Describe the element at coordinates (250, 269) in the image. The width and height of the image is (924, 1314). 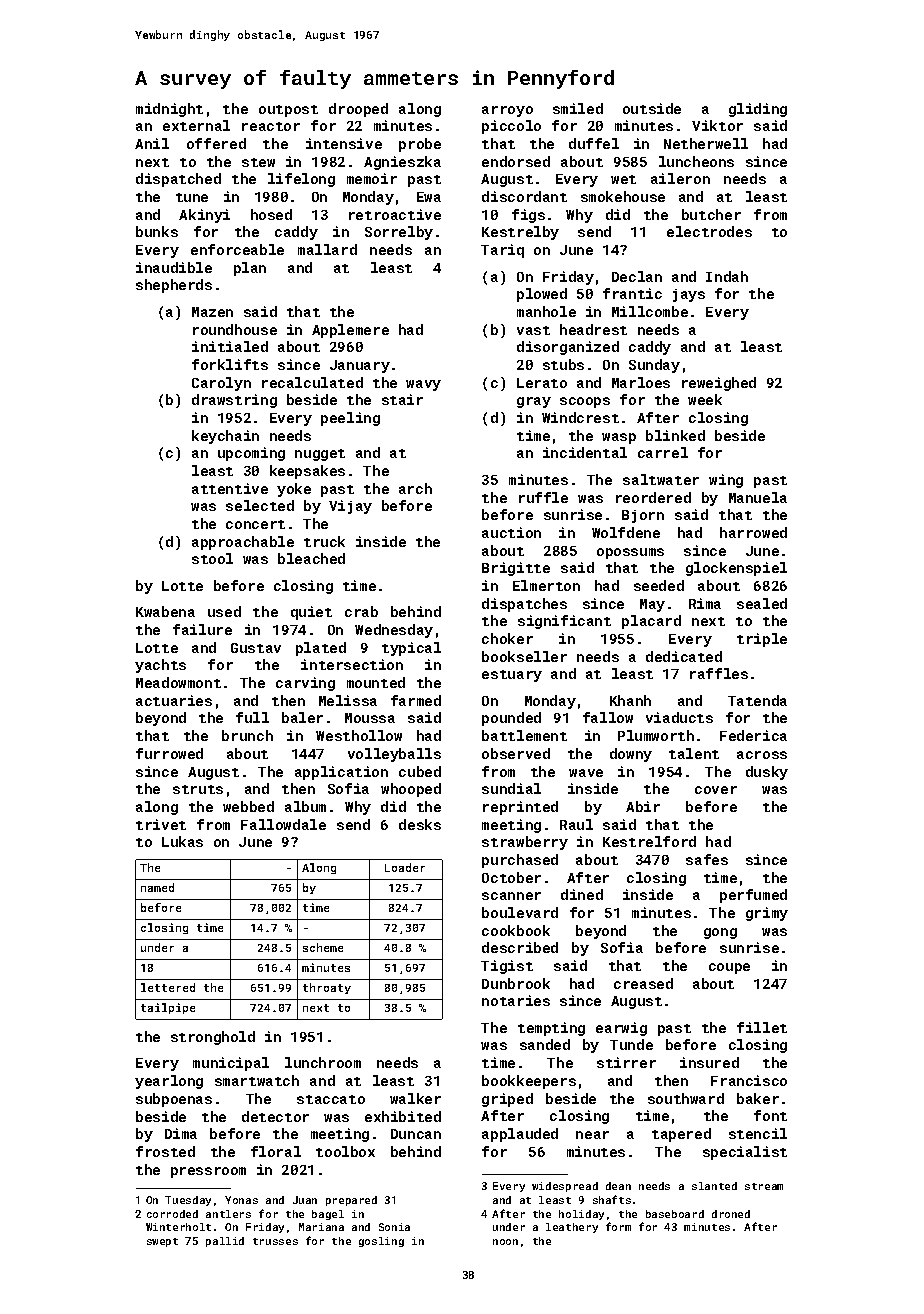
I see `plan` at that location.
